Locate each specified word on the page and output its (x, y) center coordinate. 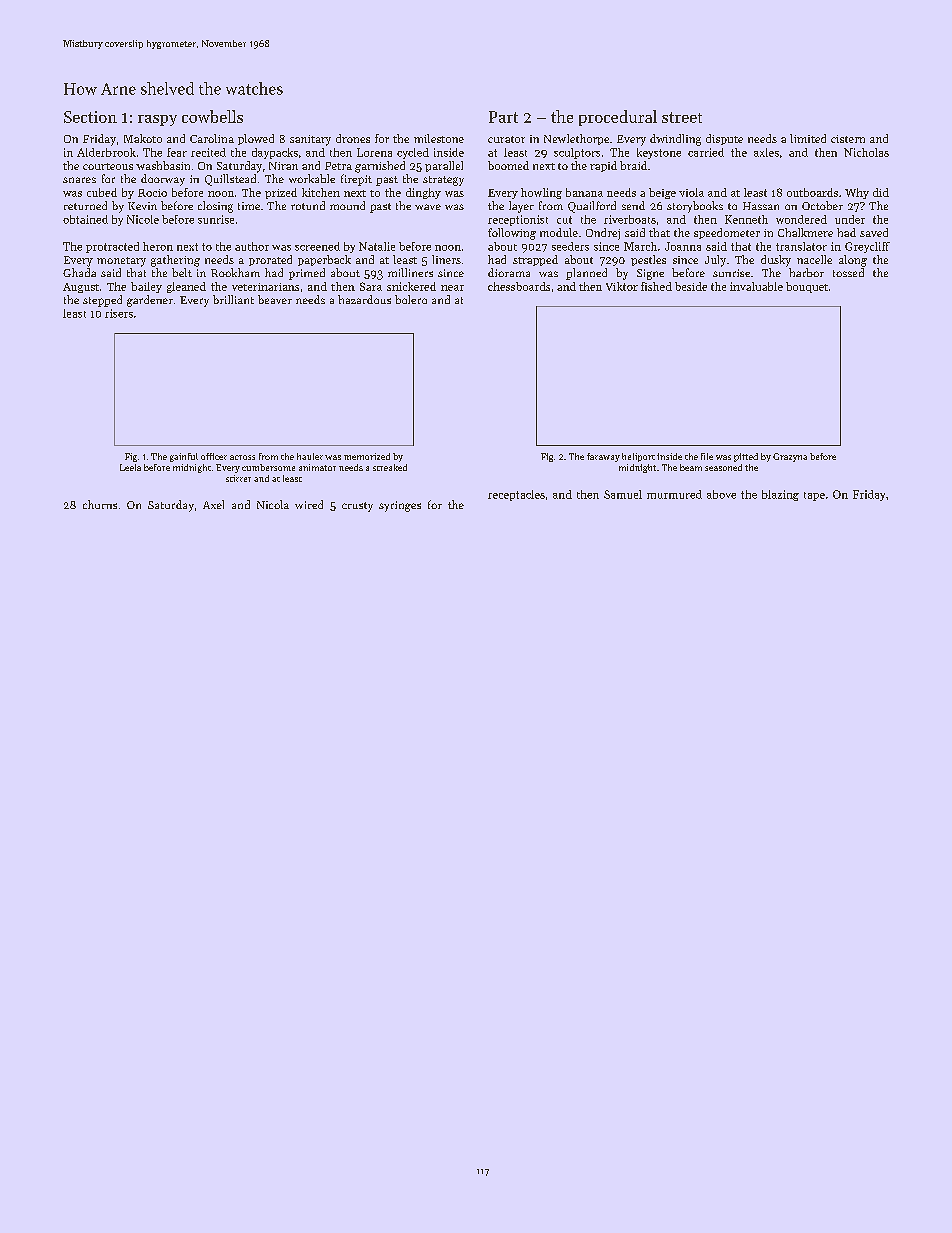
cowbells (212, 116)
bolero (411, 299)
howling (541, 193)
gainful (184, 457)
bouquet (807, 287)
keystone (659, 153)
